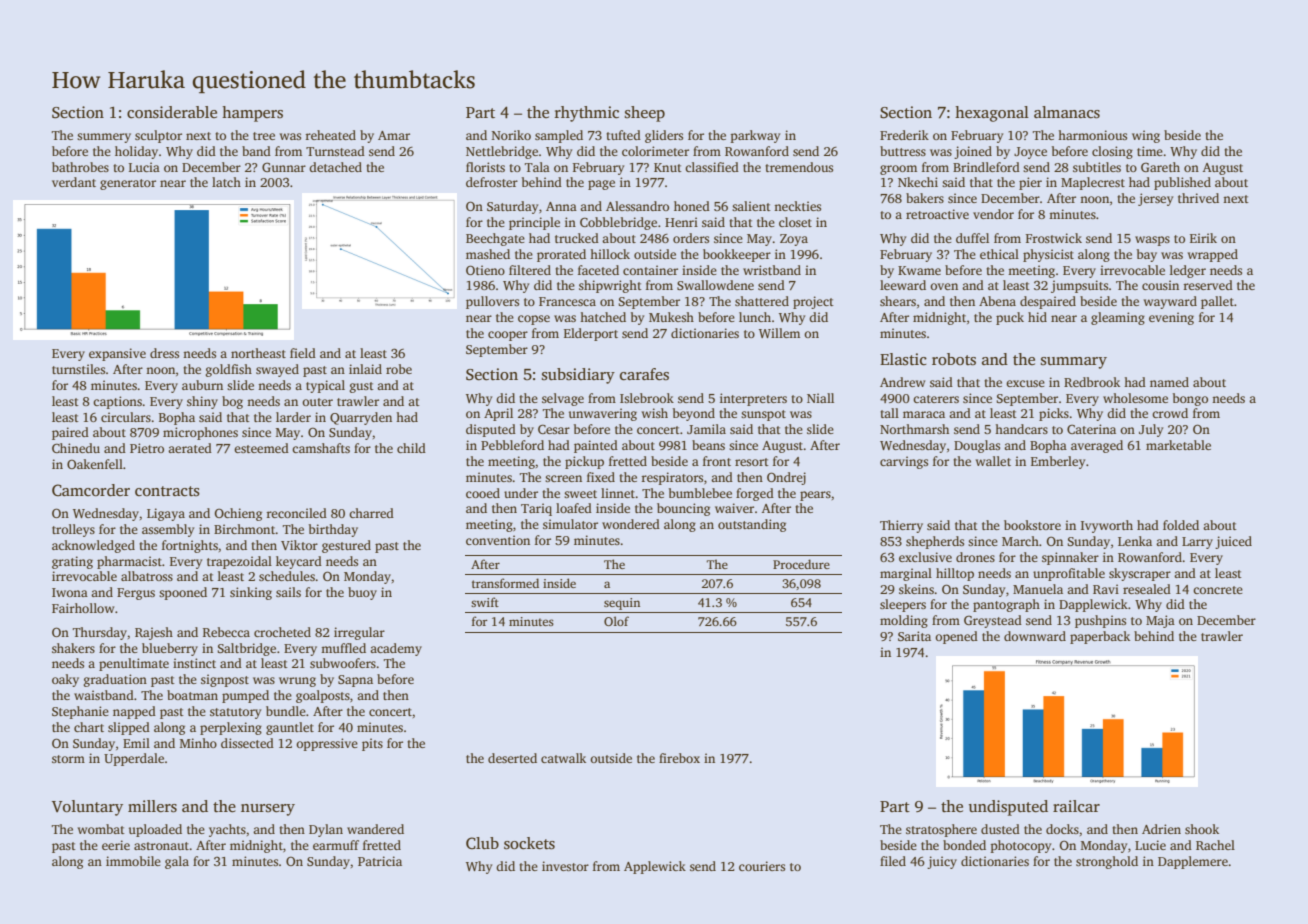 The width and height of the screenshot is (1308, 924). What do you see at coordinates (1070, 558) in the screenshot?
I see `spinnaker` at bounding box center [1070, 558].
